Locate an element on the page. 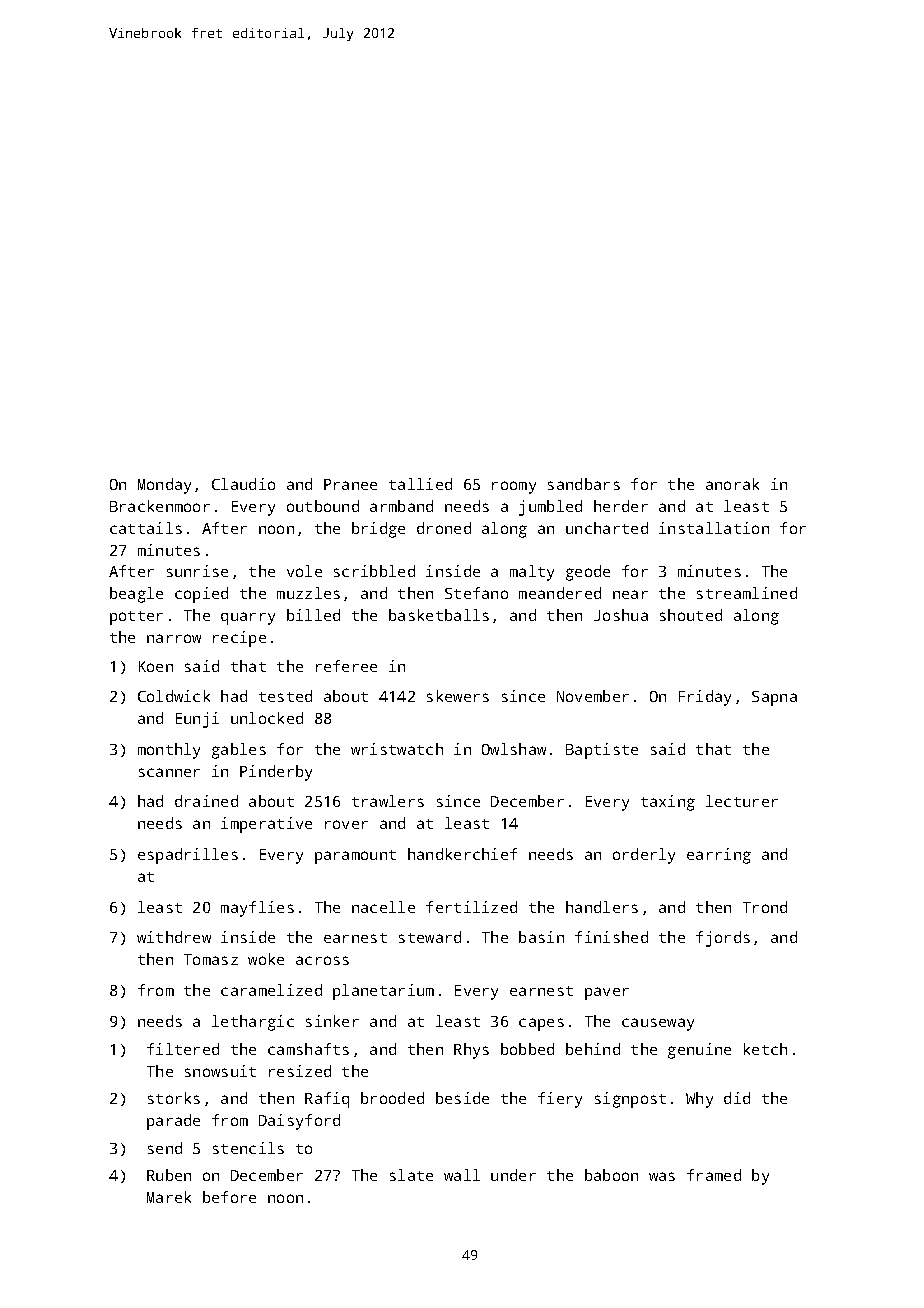 The image size is (924, 1308). earring is located at coordinates (719, 856).
